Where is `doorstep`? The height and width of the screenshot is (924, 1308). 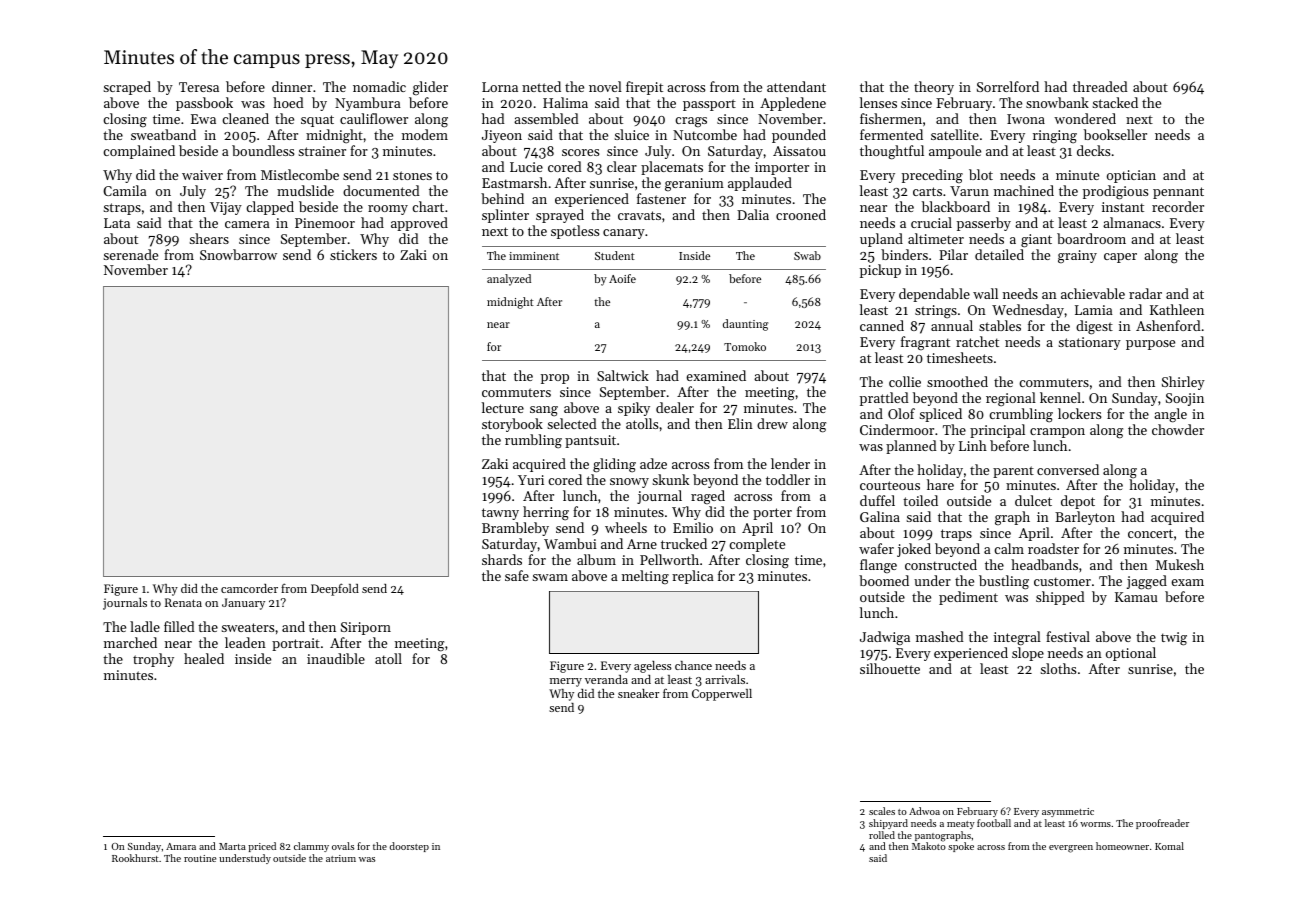 doorstep is located at coordinates (409, 847).
